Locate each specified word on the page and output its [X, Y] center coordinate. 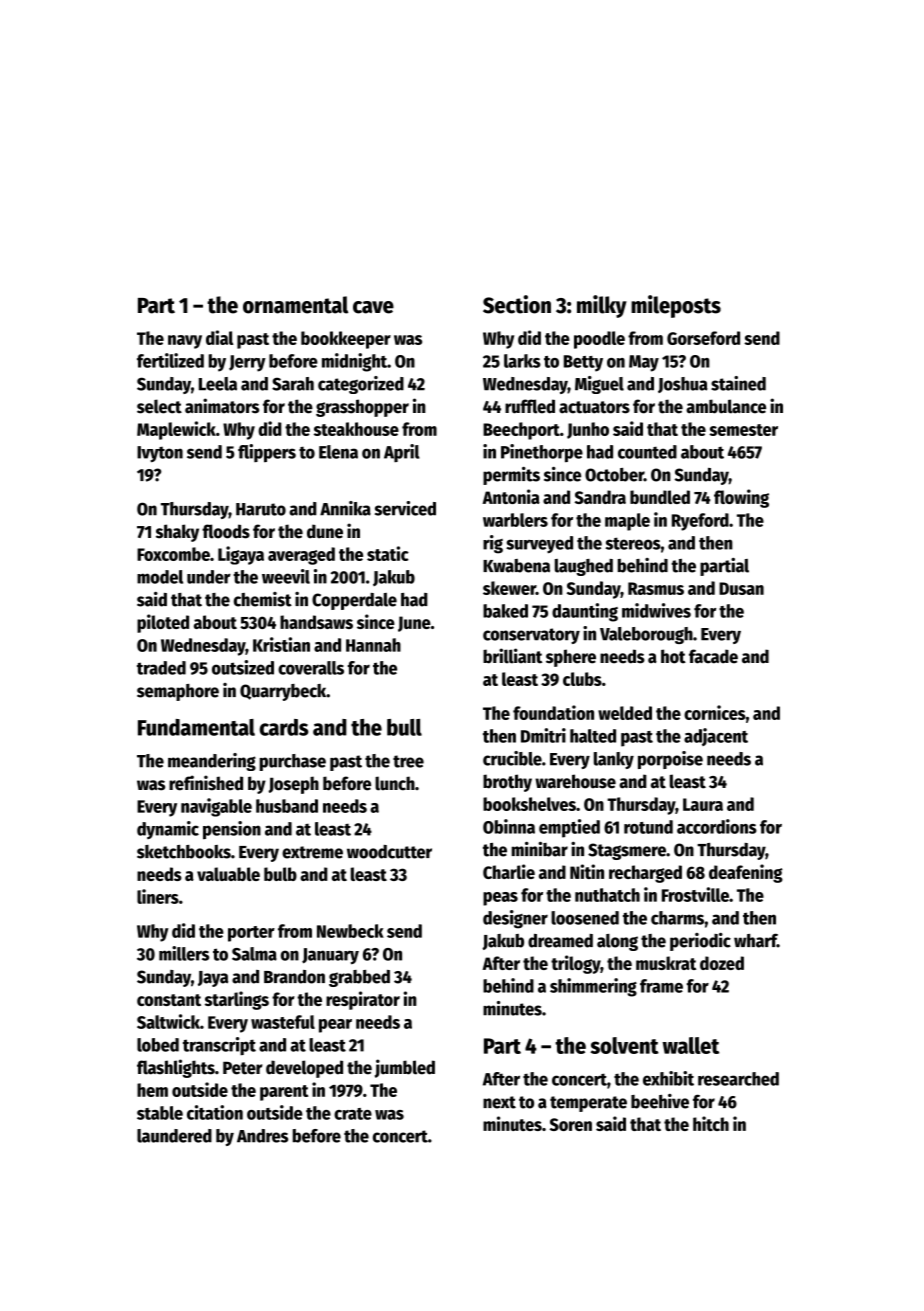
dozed [722, 963]
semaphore [178, 692]
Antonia [511, 496]
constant [169, 1000]
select [159, 406]
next [499, 1102]
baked [505, 611]
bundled [660, 497]
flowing [741, 498]
